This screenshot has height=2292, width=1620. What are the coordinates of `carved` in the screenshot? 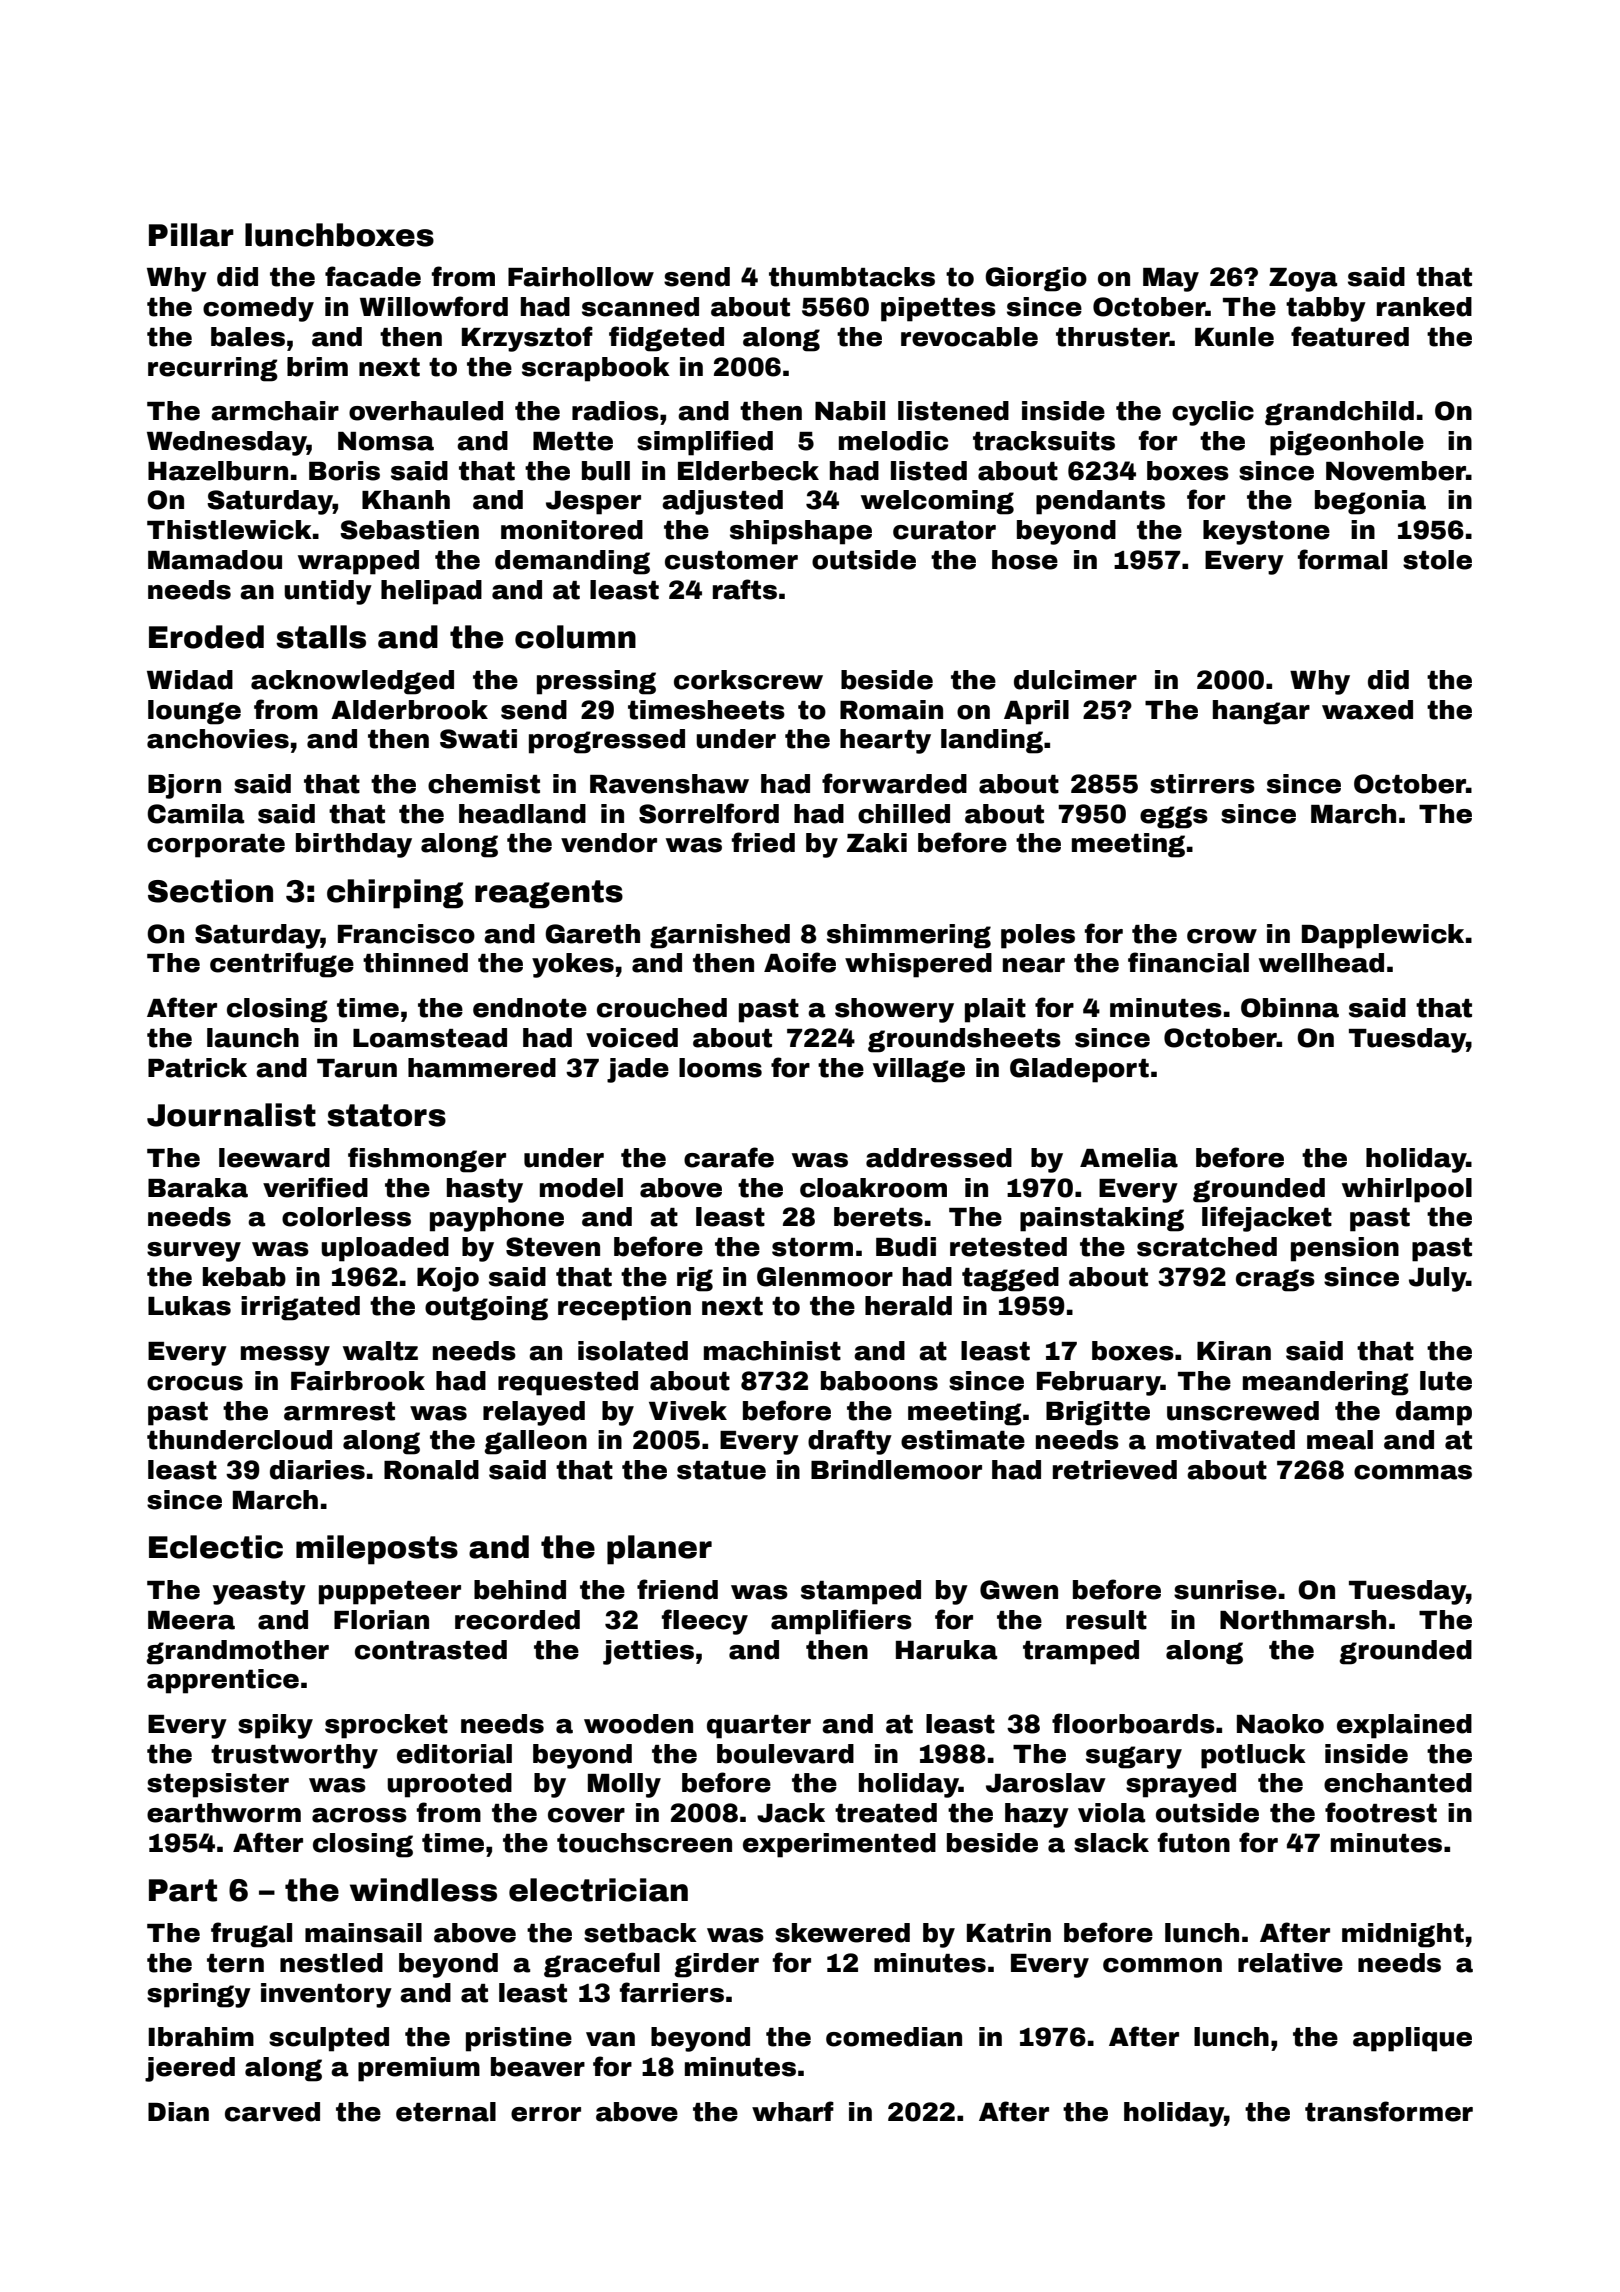 It's located at (272, 2112).
